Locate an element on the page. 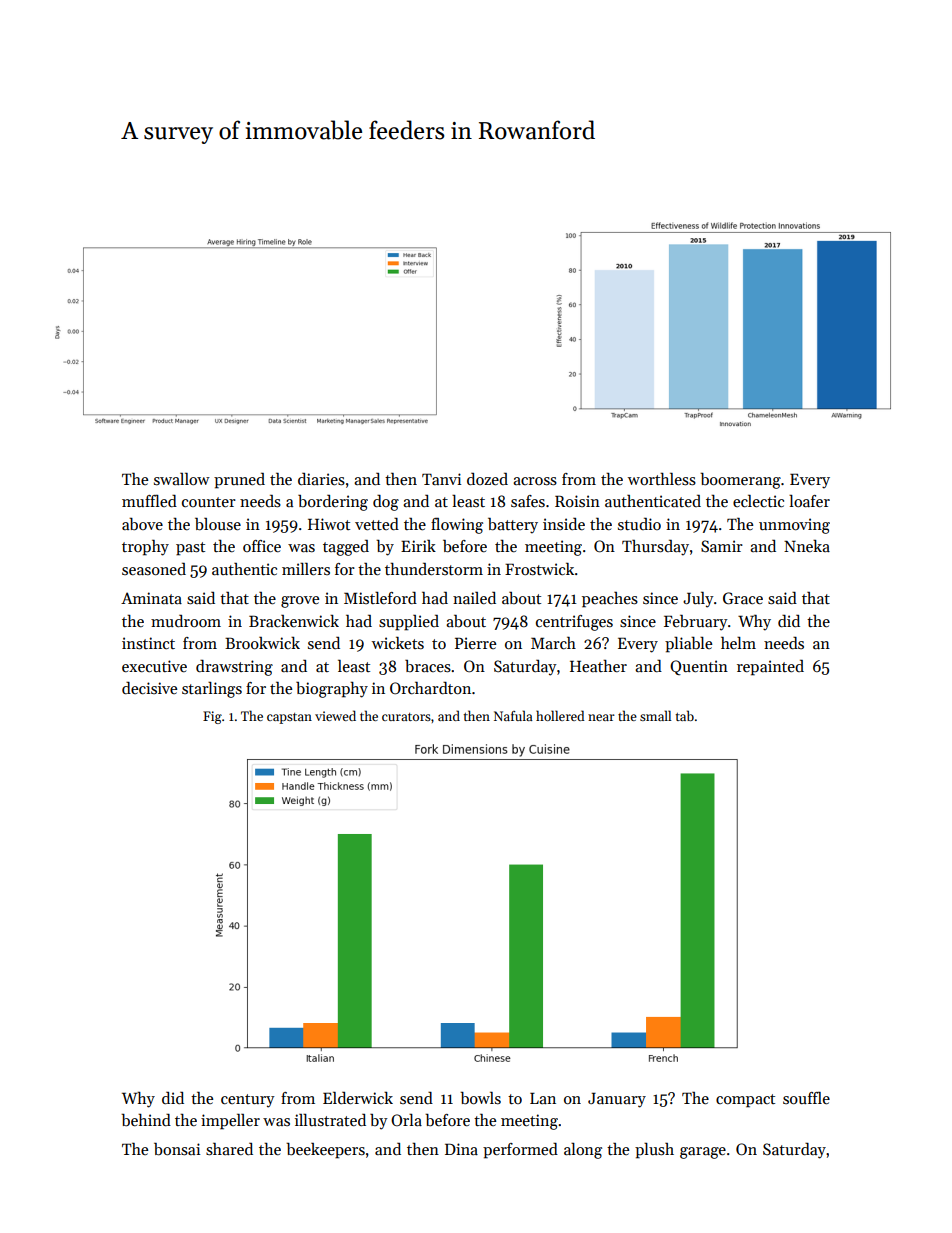  beekeepers is located at coordinates (325, 1150).
